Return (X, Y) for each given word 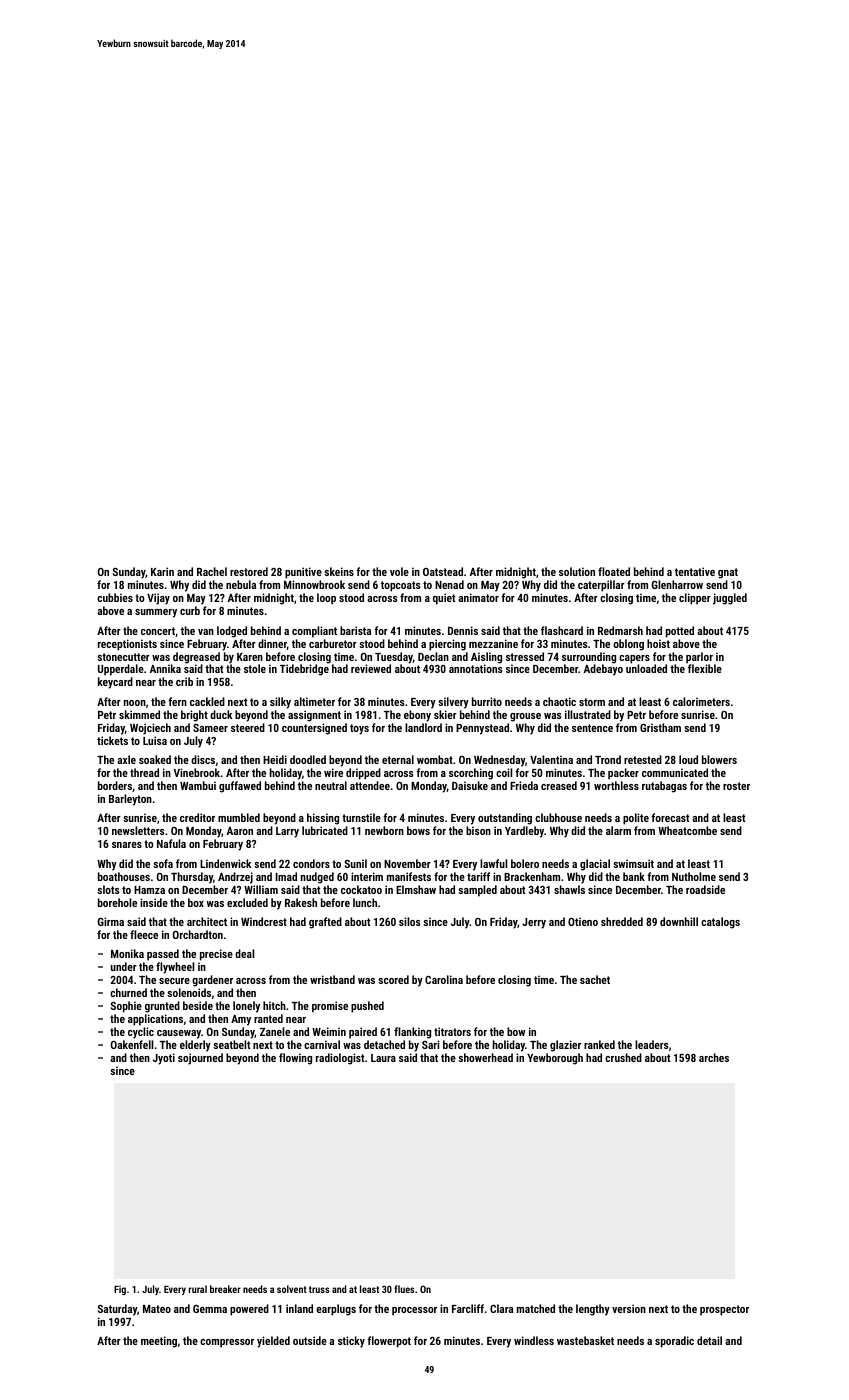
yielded (273, 1342)
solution (577, 571)
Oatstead (443, 571)
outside (310, 1340)
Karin (162, 571)
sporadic (674, 1342)
